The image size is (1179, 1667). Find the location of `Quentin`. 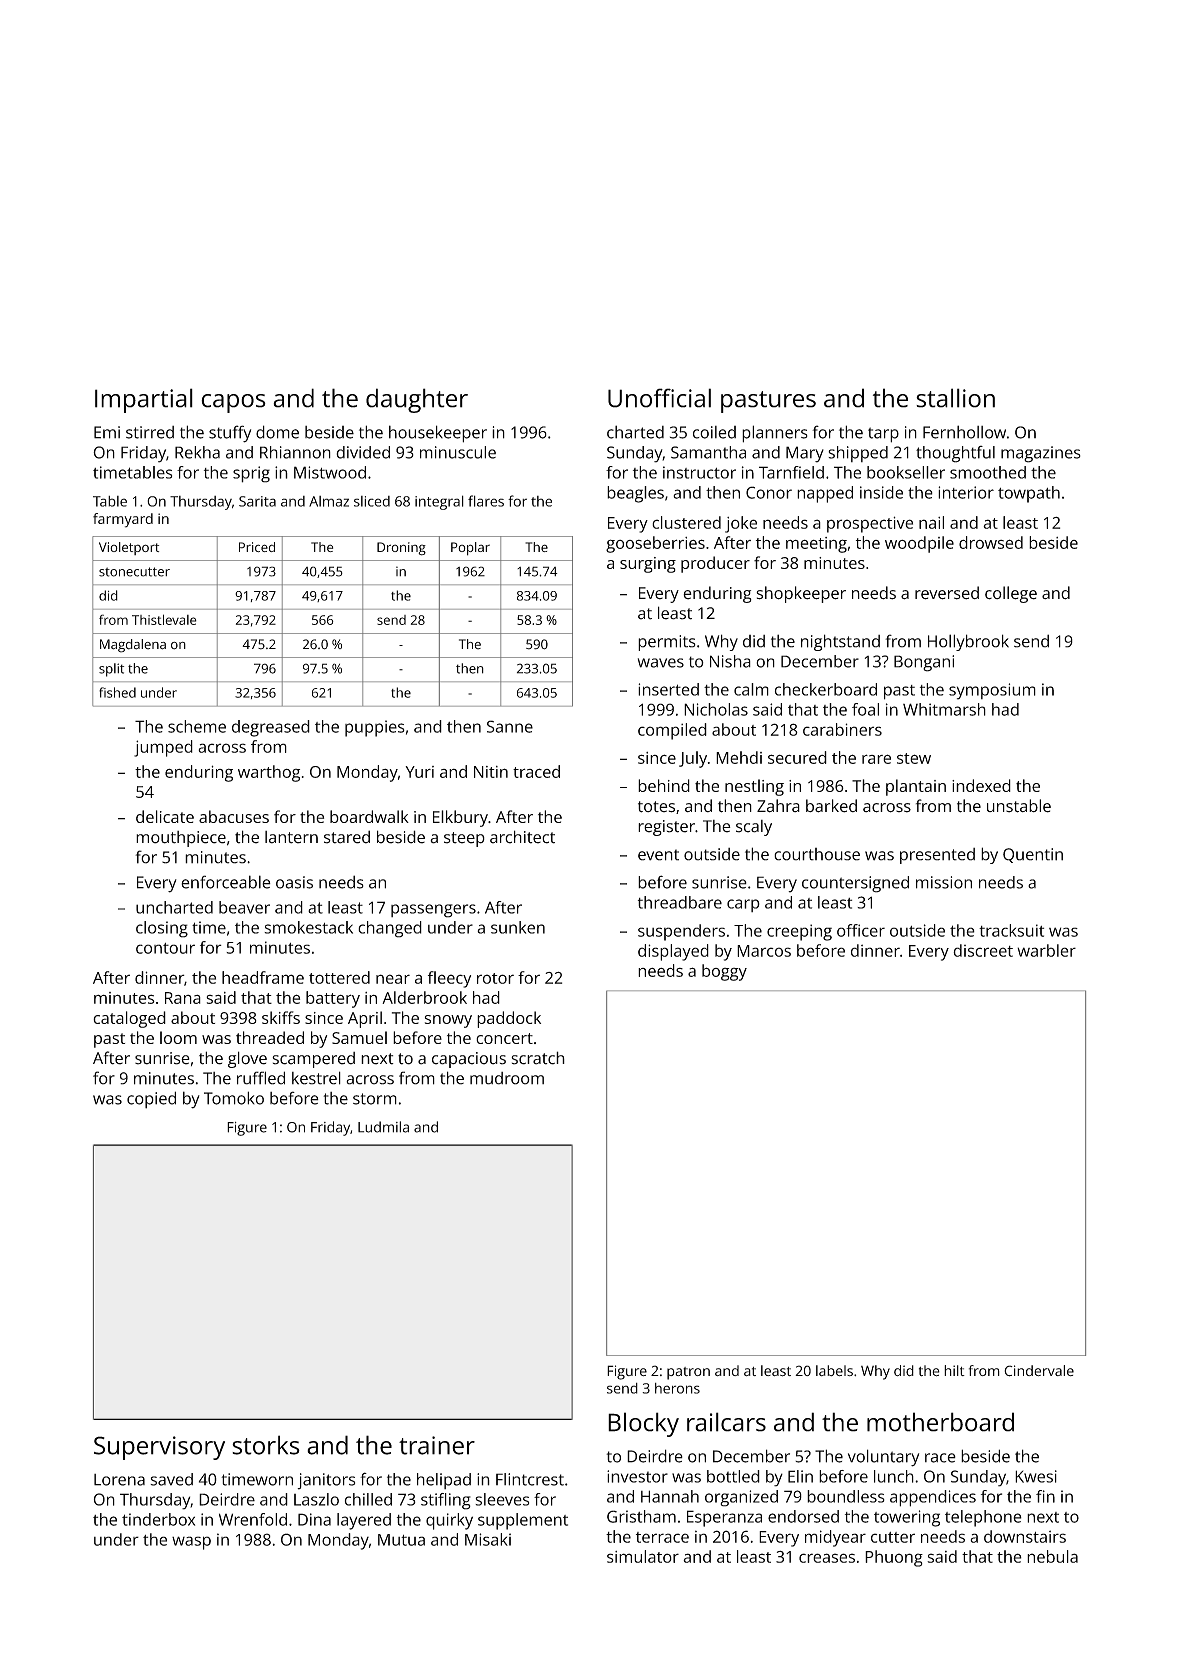

Quentin is located at coordinates (1033, 855).
